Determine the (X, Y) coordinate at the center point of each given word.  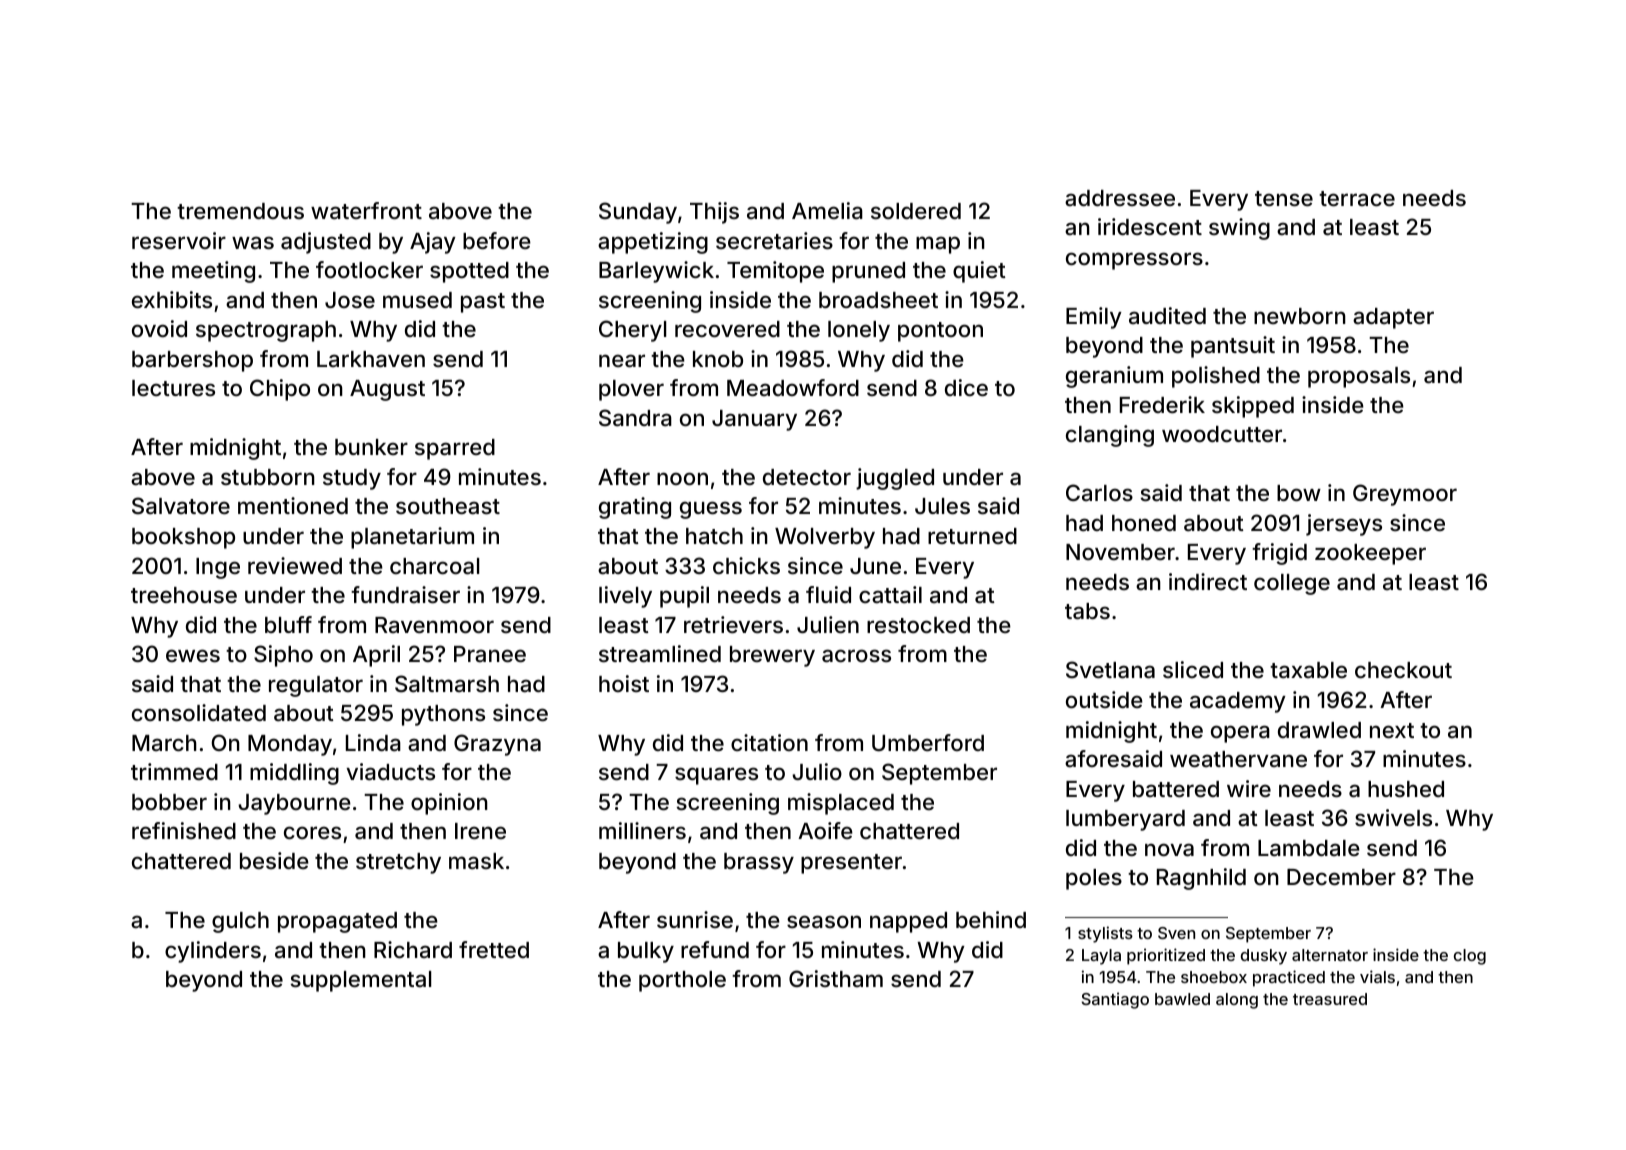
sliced (1193, 669)
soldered (916, 211)
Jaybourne (294, 804)
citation (769, 743)
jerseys (1344, 525)
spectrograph (266, 331)
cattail (890, 595)
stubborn (268, 477)
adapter (1393, 318)
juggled (895, 479)
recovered (727, 329)
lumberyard (1125, 820)
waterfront (366, 211)
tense (1284, 198)
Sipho (283, 656)
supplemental (360, 981)
